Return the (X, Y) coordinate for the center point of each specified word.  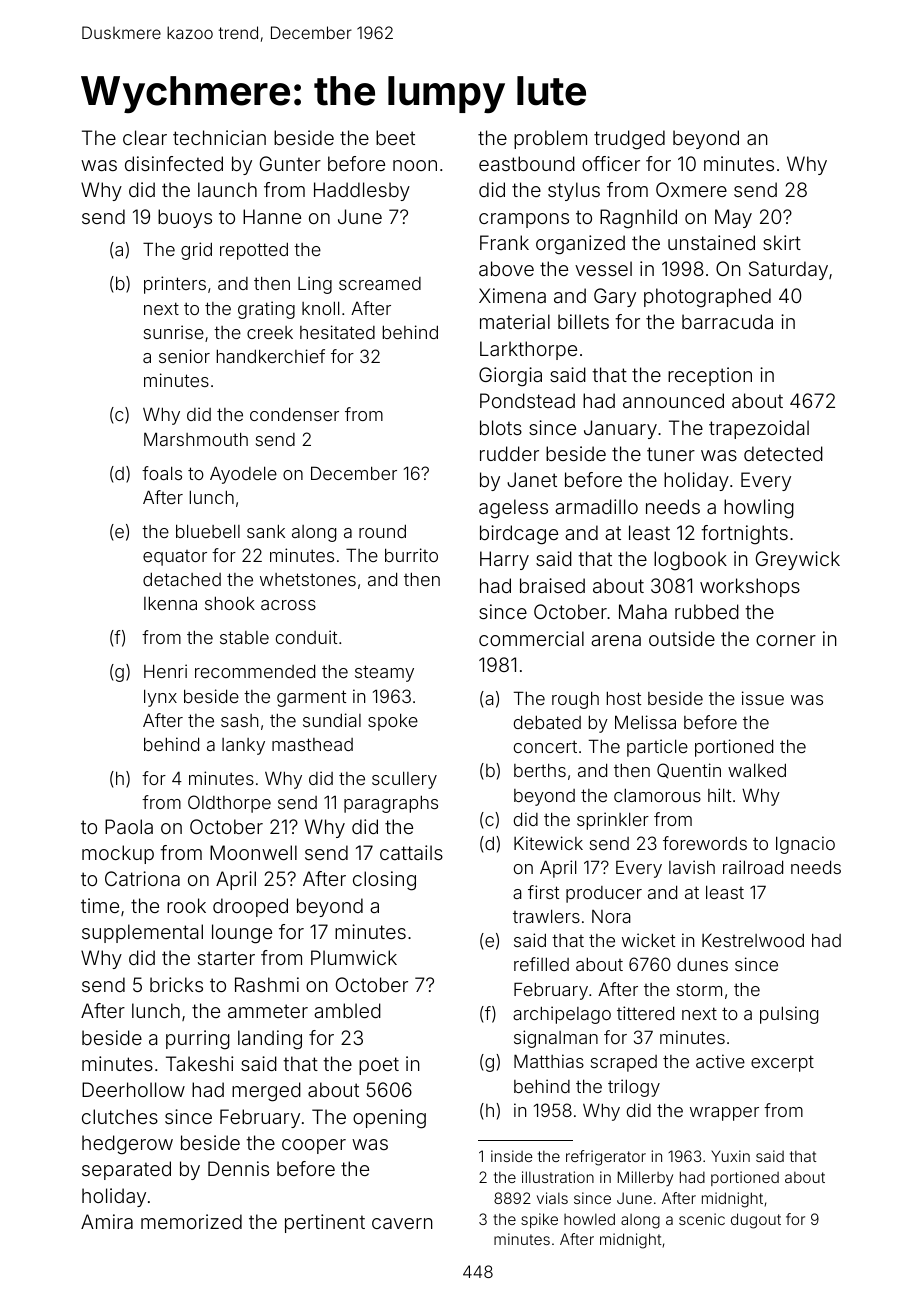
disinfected (174, 163)
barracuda (727, 321)
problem (550, 139)
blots (501, 427)
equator (175, 558)
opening (389, 1119)
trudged (629, 140)
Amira (107, 1221)
